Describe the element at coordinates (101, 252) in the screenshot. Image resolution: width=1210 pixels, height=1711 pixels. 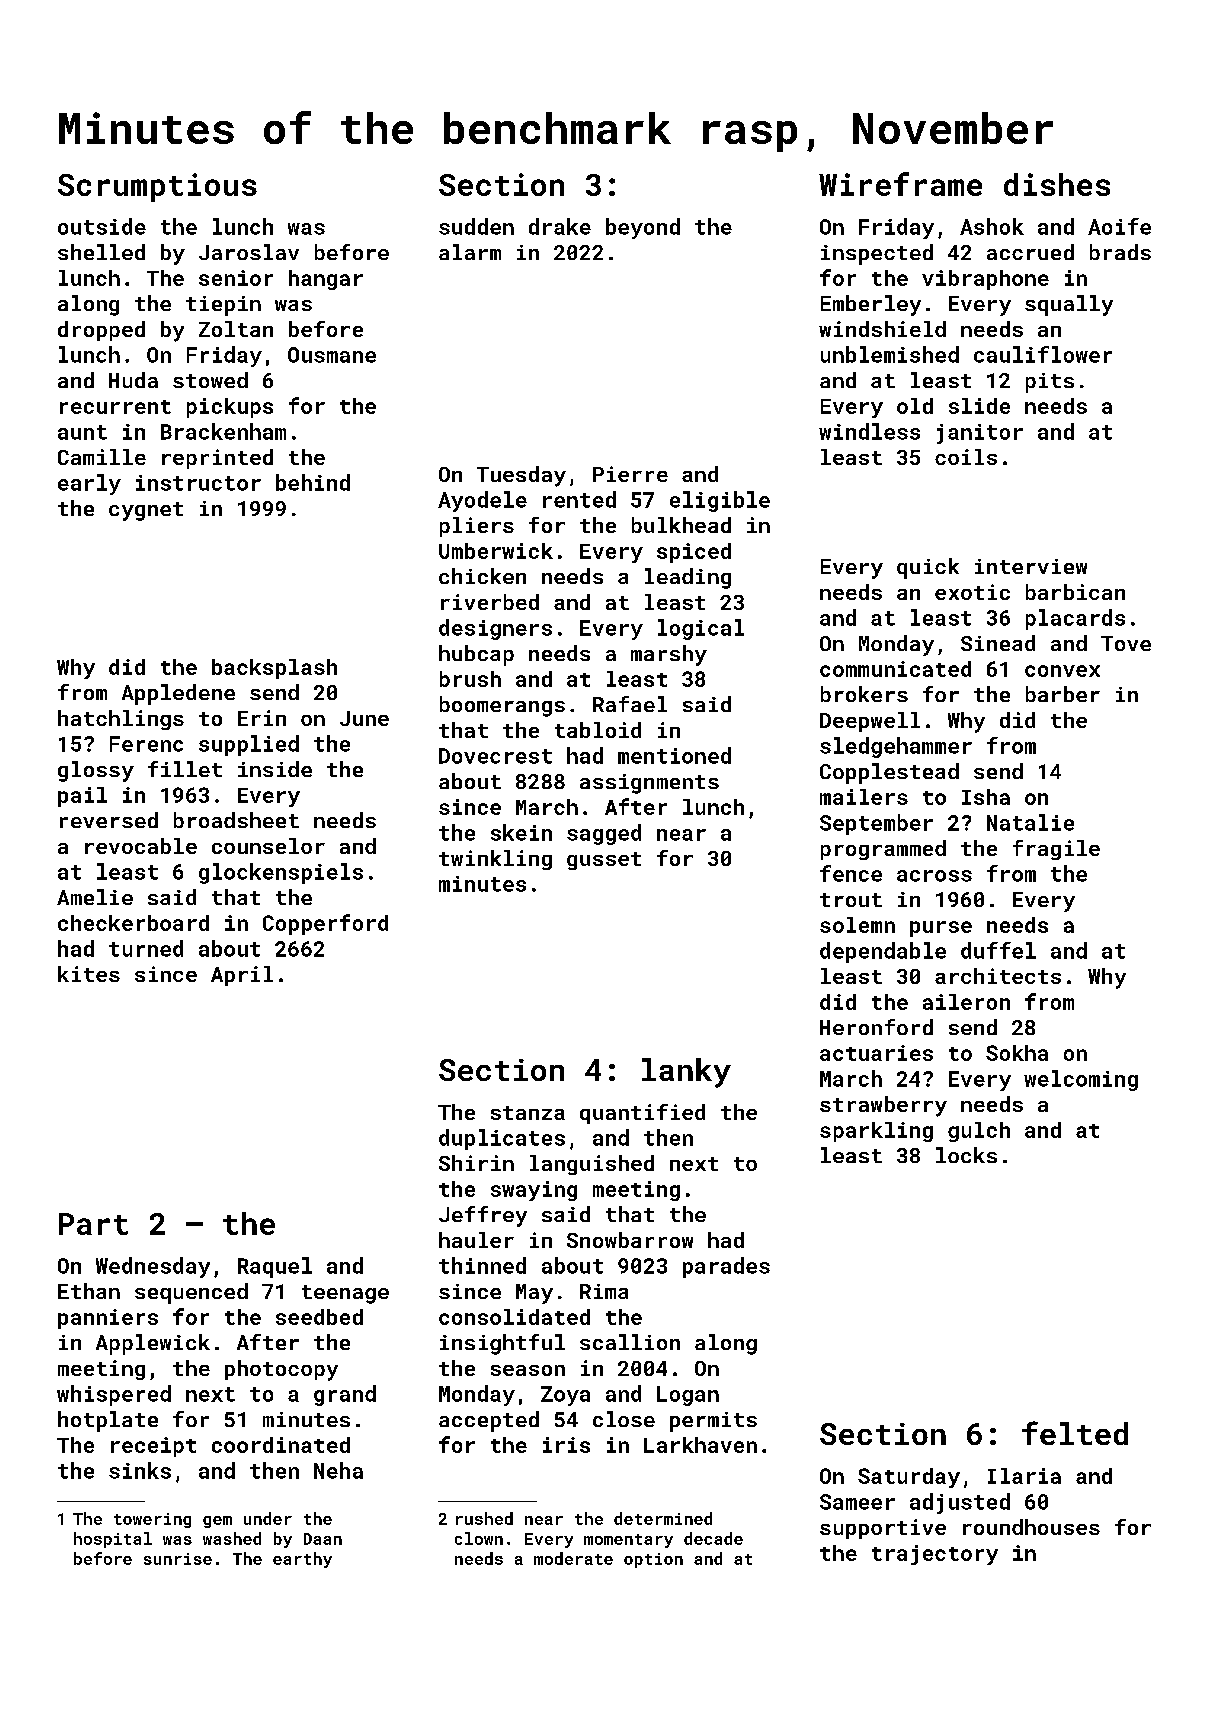
I see `shelled` at that location.
